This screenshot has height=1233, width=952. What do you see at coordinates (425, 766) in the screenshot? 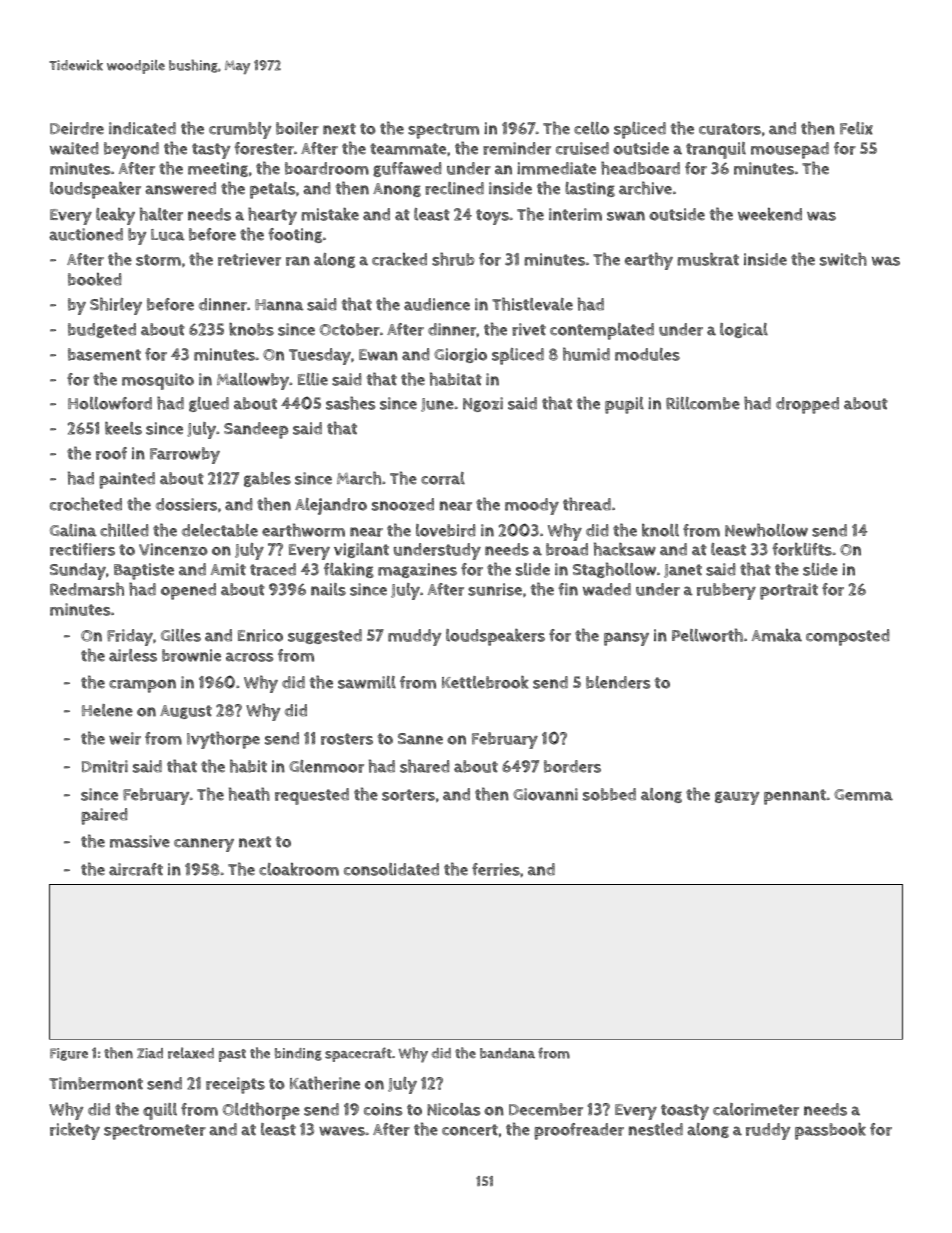
I see `shared` at bounding box center [425, 766].
